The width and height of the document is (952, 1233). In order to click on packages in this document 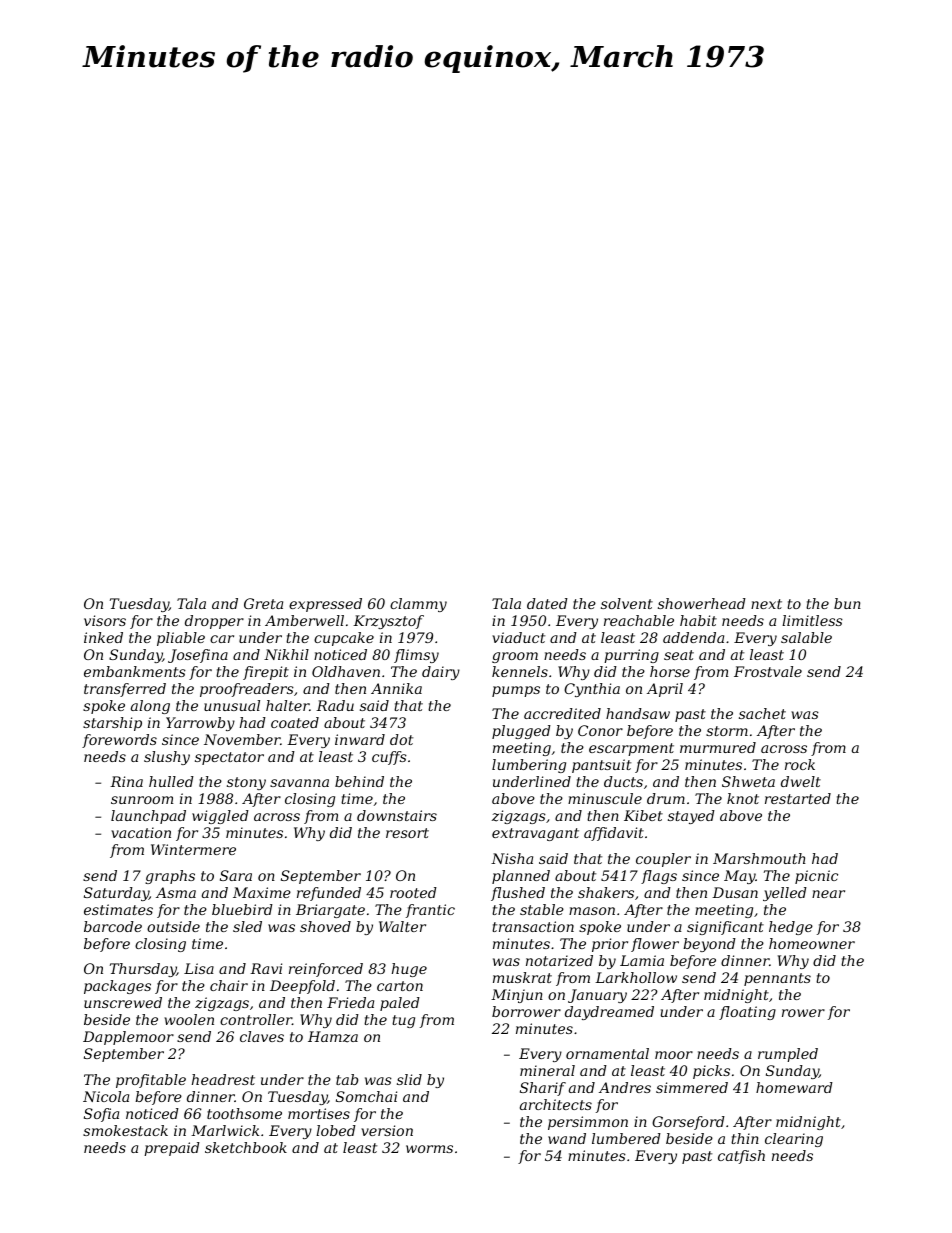, I will do `click(117, 987)`.
